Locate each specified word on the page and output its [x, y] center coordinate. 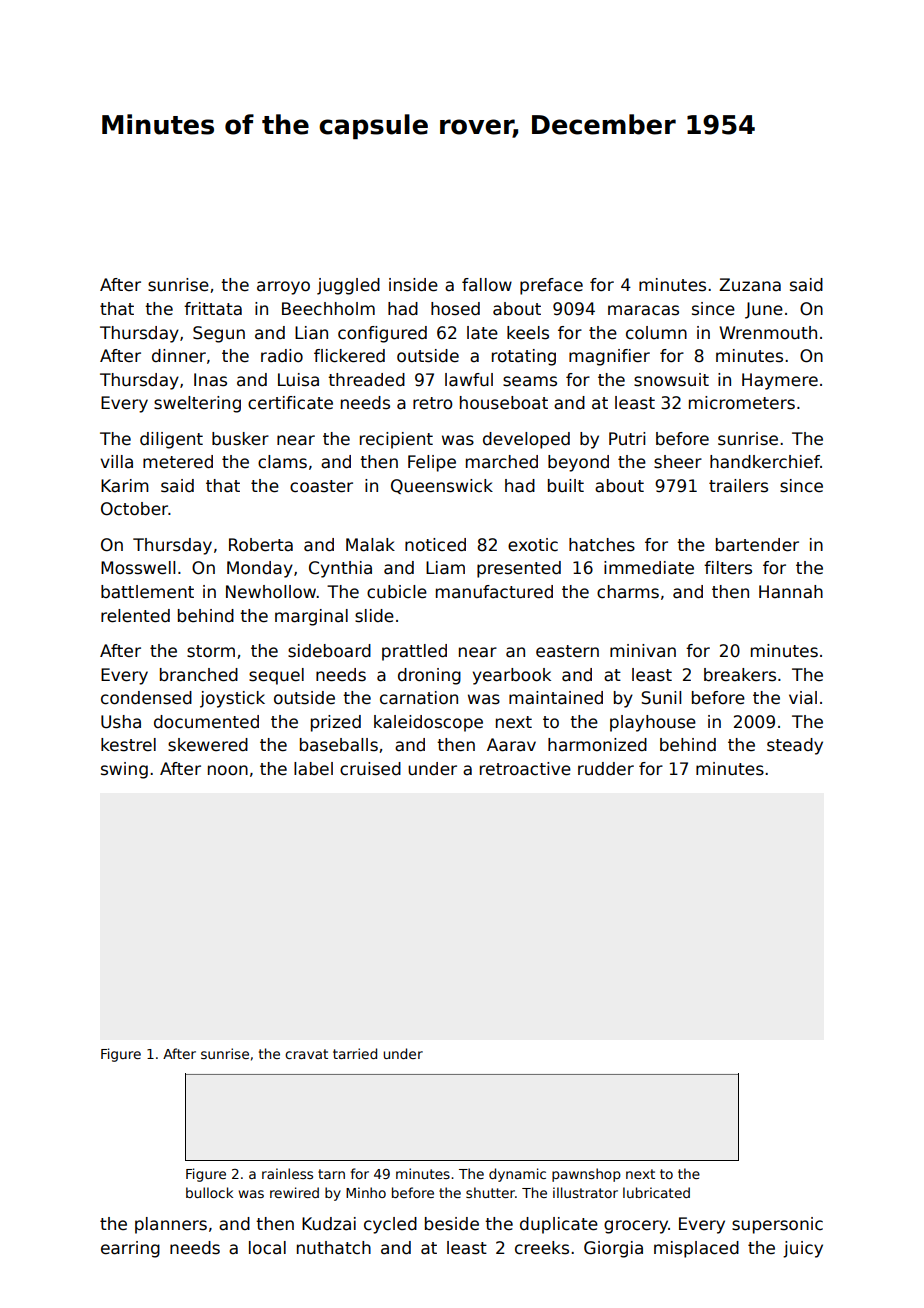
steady [795, 746]
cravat [306, 1054]
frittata [213, 309]
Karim [125, 486]
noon [228, 770]
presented [519, 569]
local [267, 1248]
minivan [643, 651]
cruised [370, 769]
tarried [355, 1053]
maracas [643, 310]
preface [551, 286]
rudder [606, 769]
